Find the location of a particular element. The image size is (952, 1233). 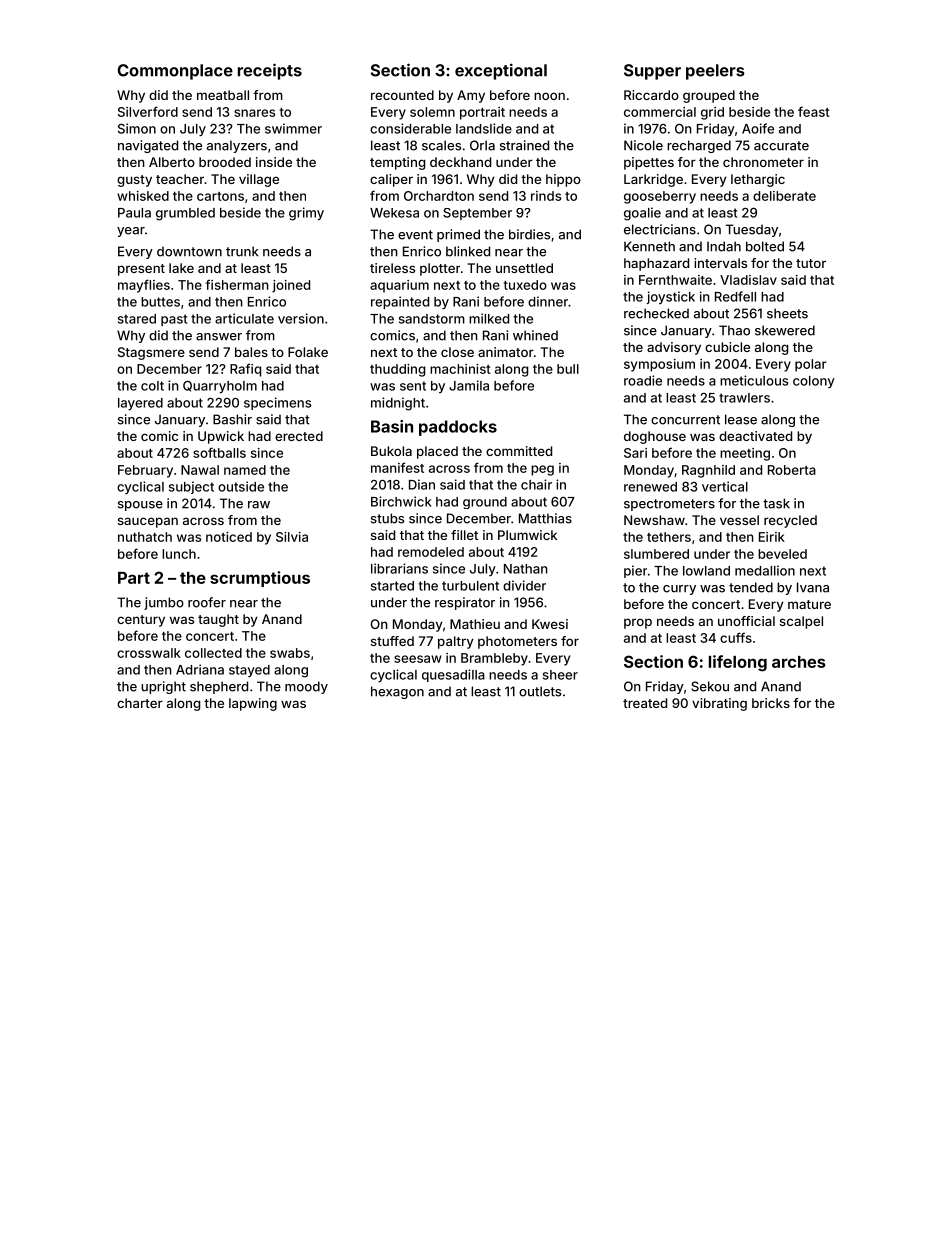

placed is located at coordinates (437, 452).
